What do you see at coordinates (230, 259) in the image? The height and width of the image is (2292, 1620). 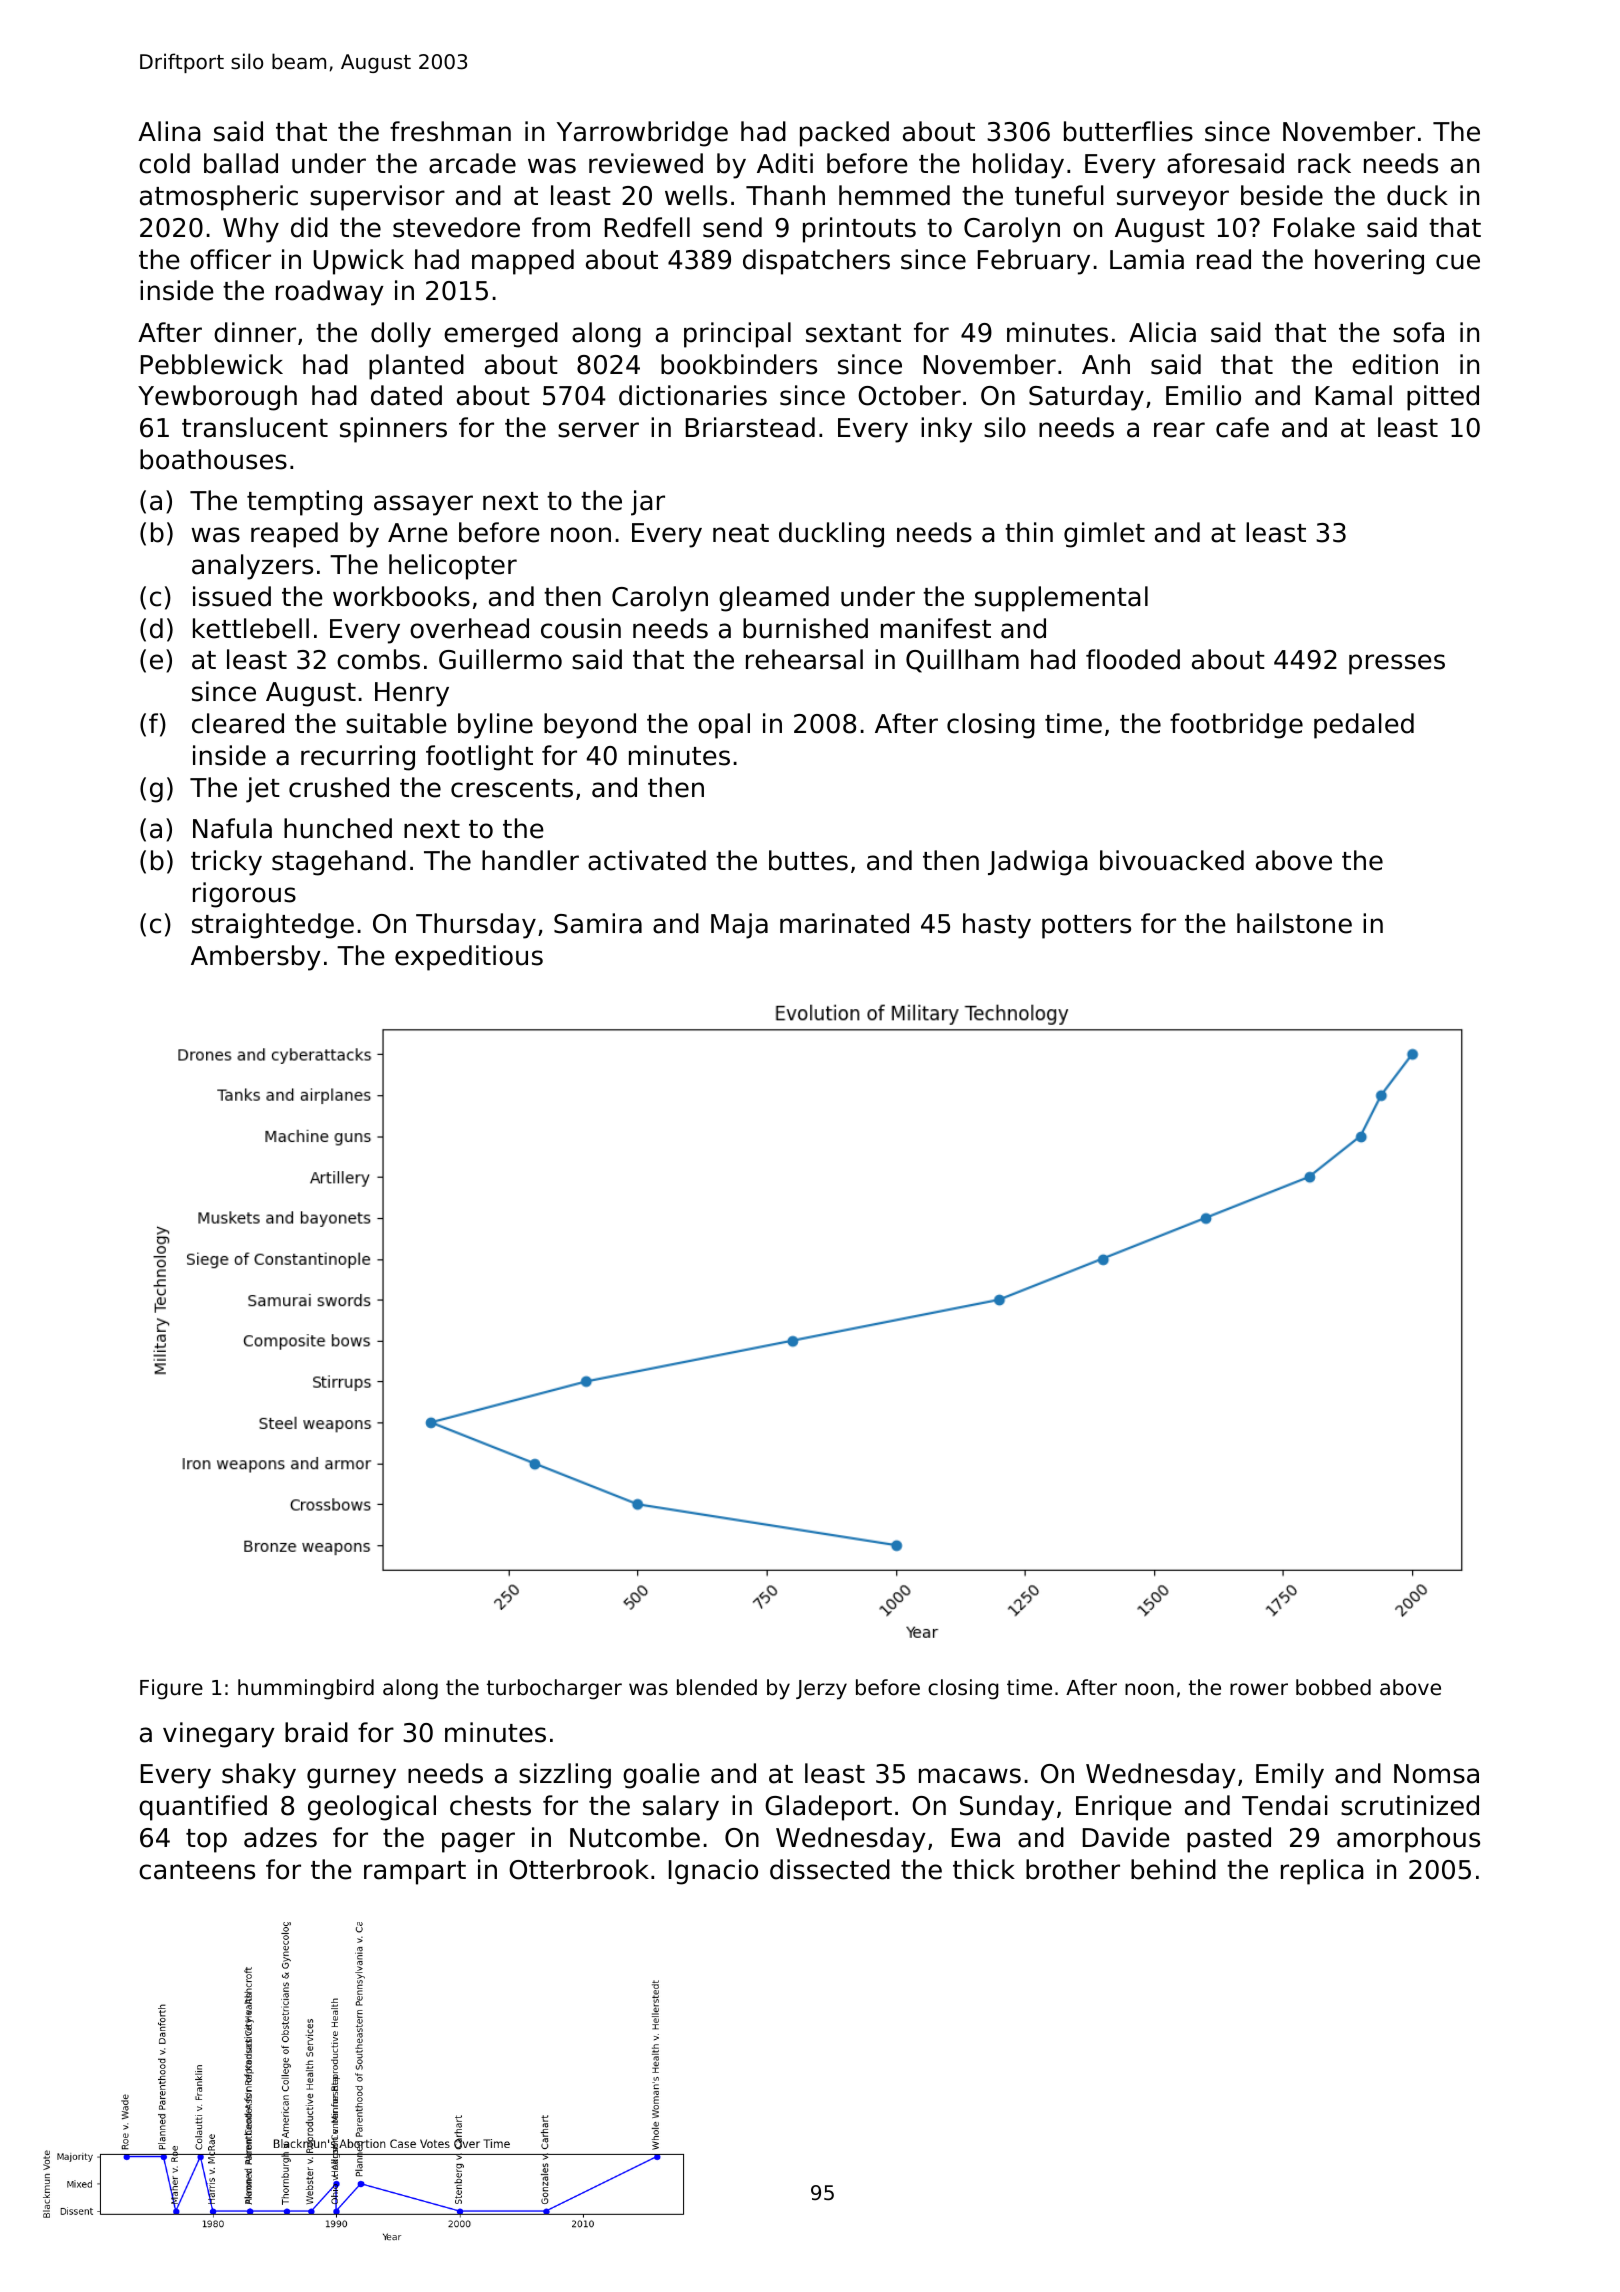 I see `officer` at bounding box center [230, 259].
